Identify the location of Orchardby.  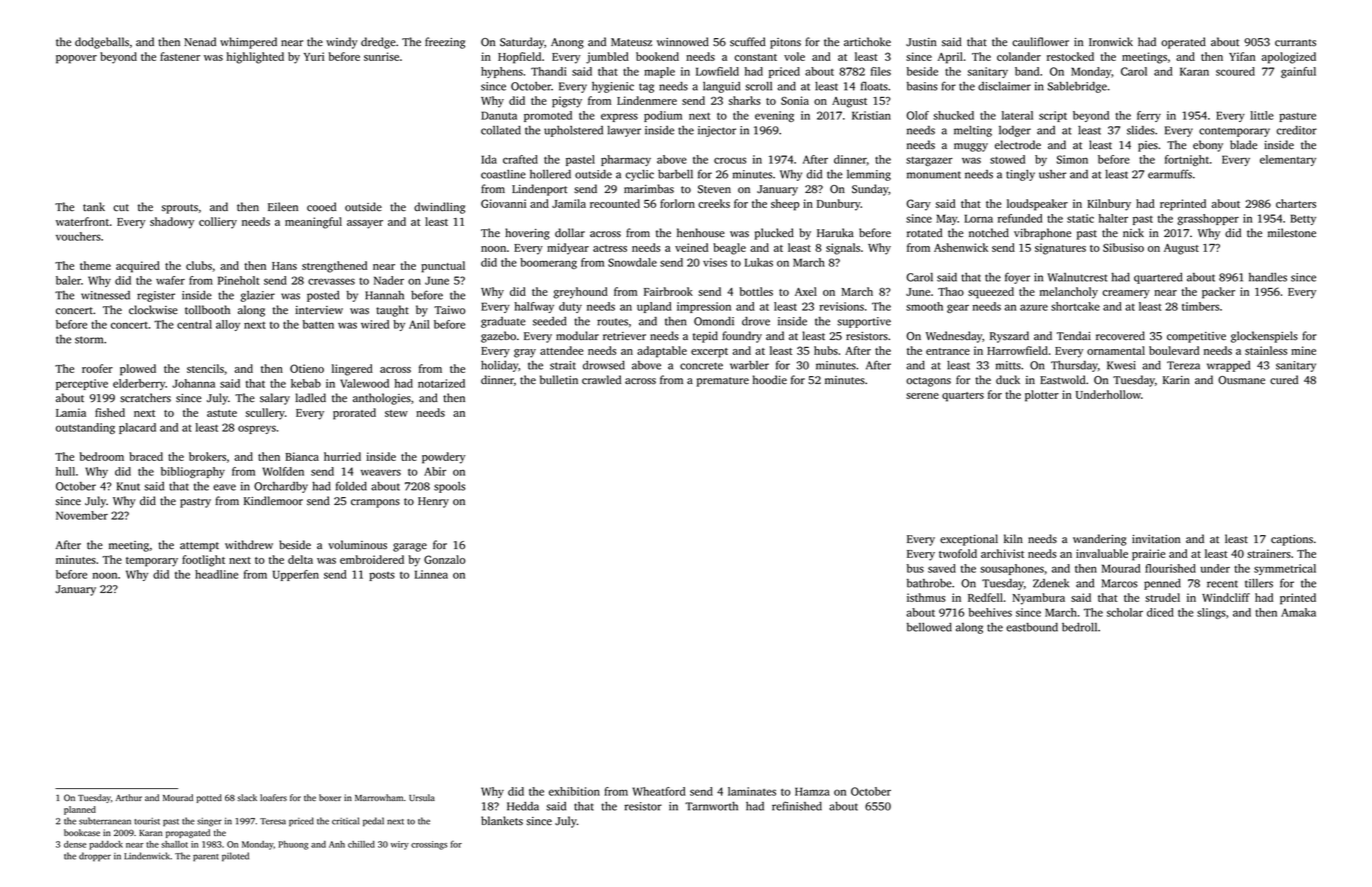
(281, 487).
